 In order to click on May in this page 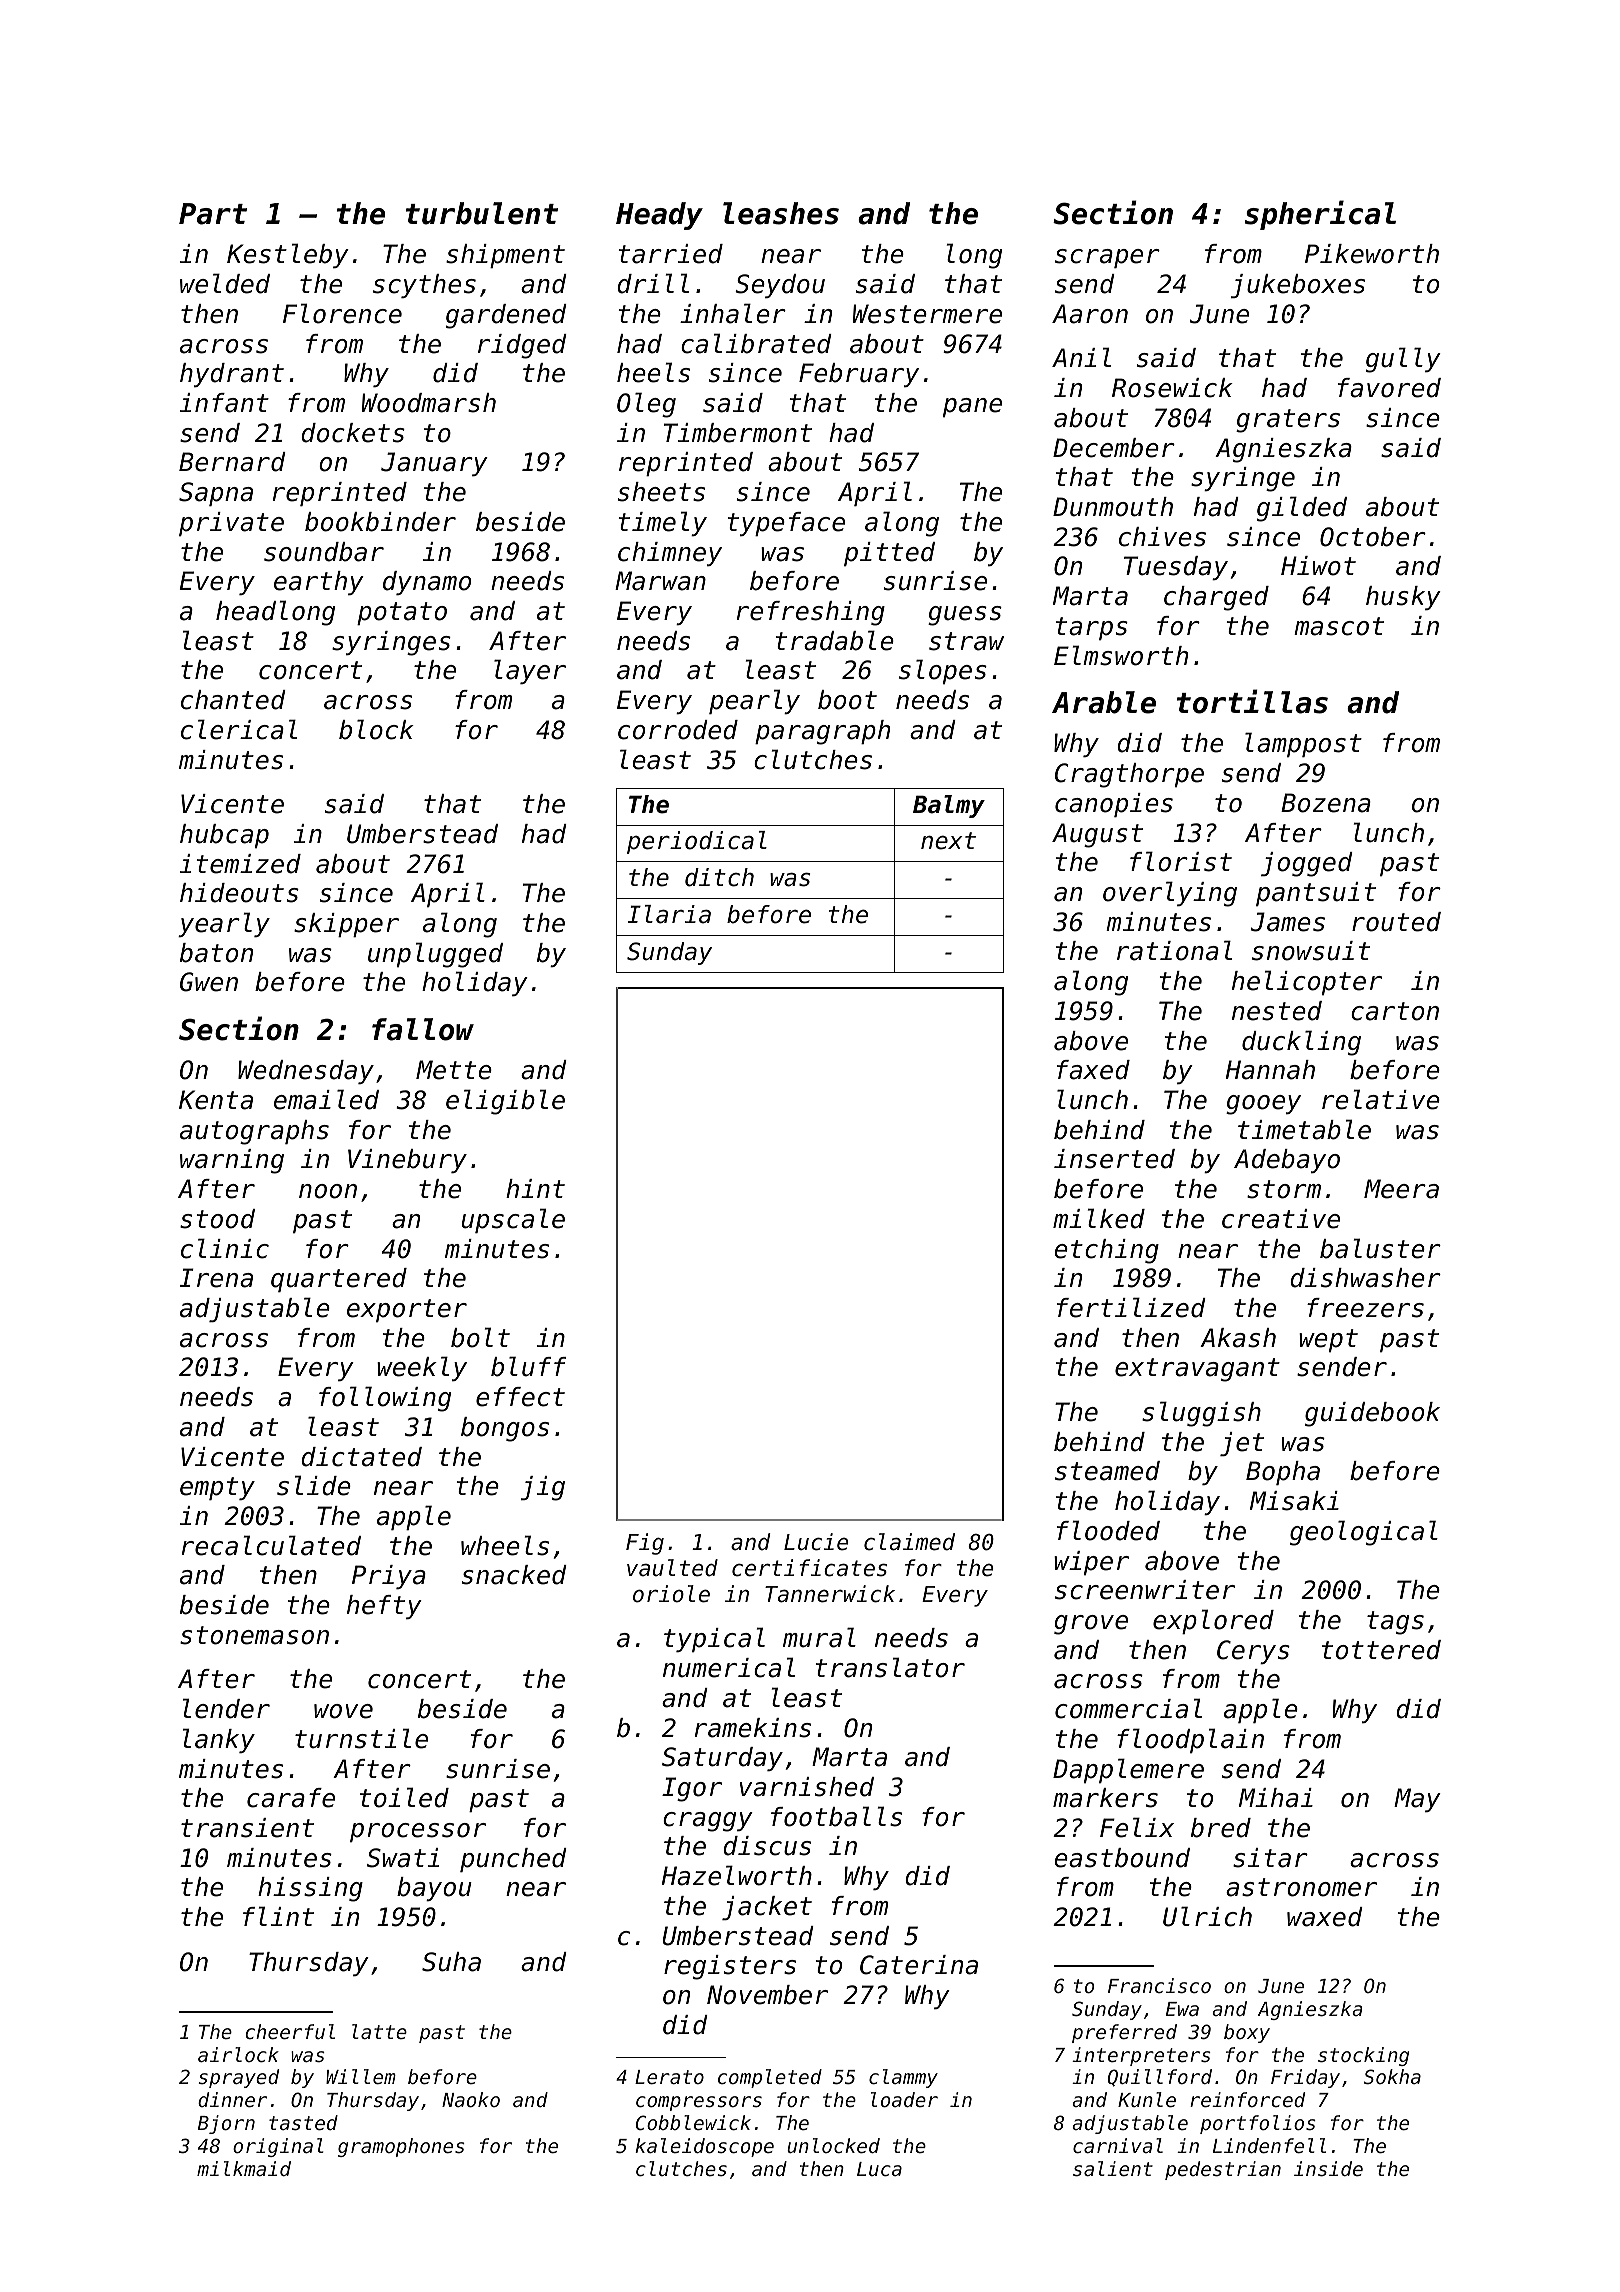, I will do `click(1417, 1800)`.
